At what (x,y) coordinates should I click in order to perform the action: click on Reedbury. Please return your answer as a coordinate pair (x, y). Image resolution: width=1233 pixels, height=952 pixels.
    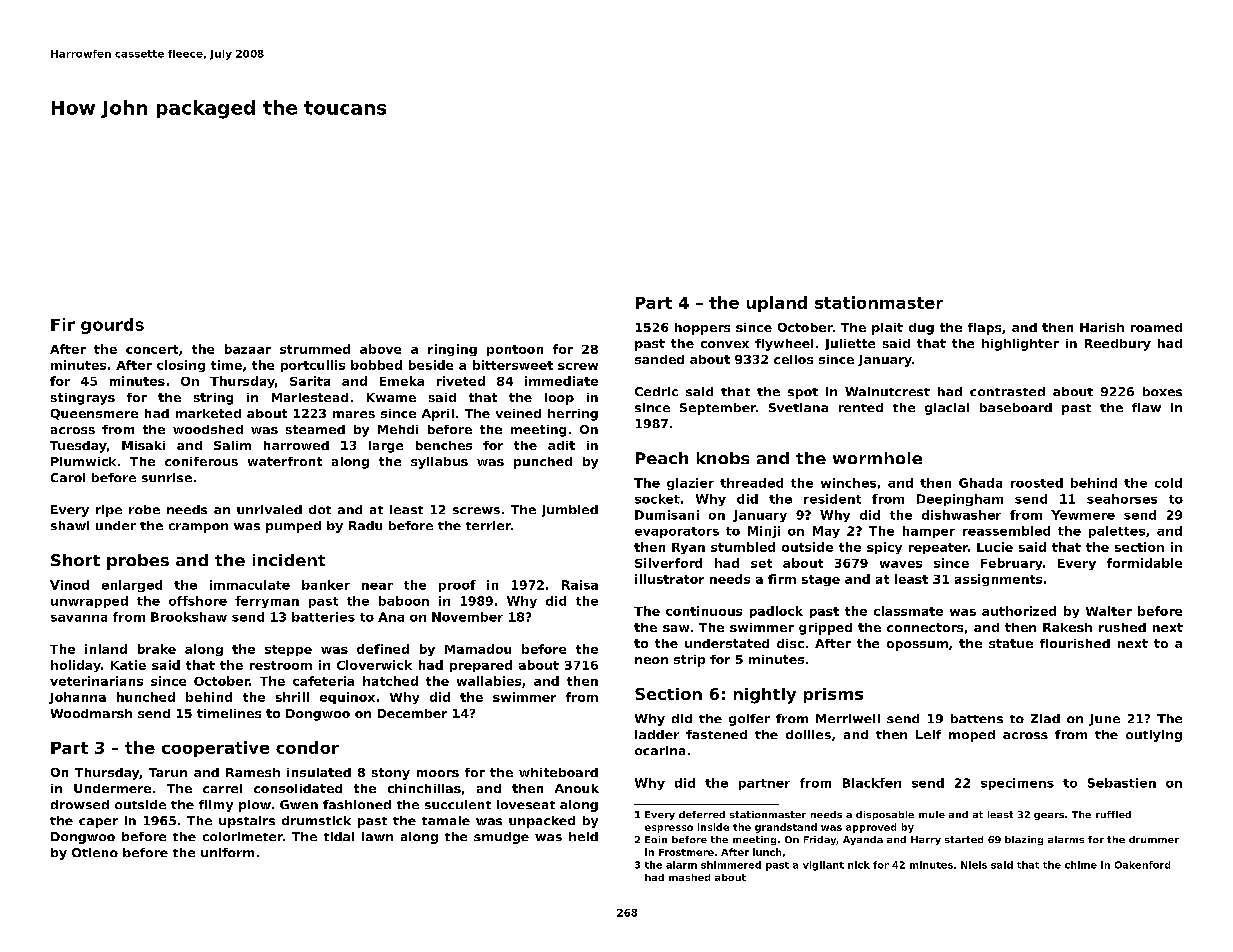
    Looking at the image, I should click on (1118, 345).
